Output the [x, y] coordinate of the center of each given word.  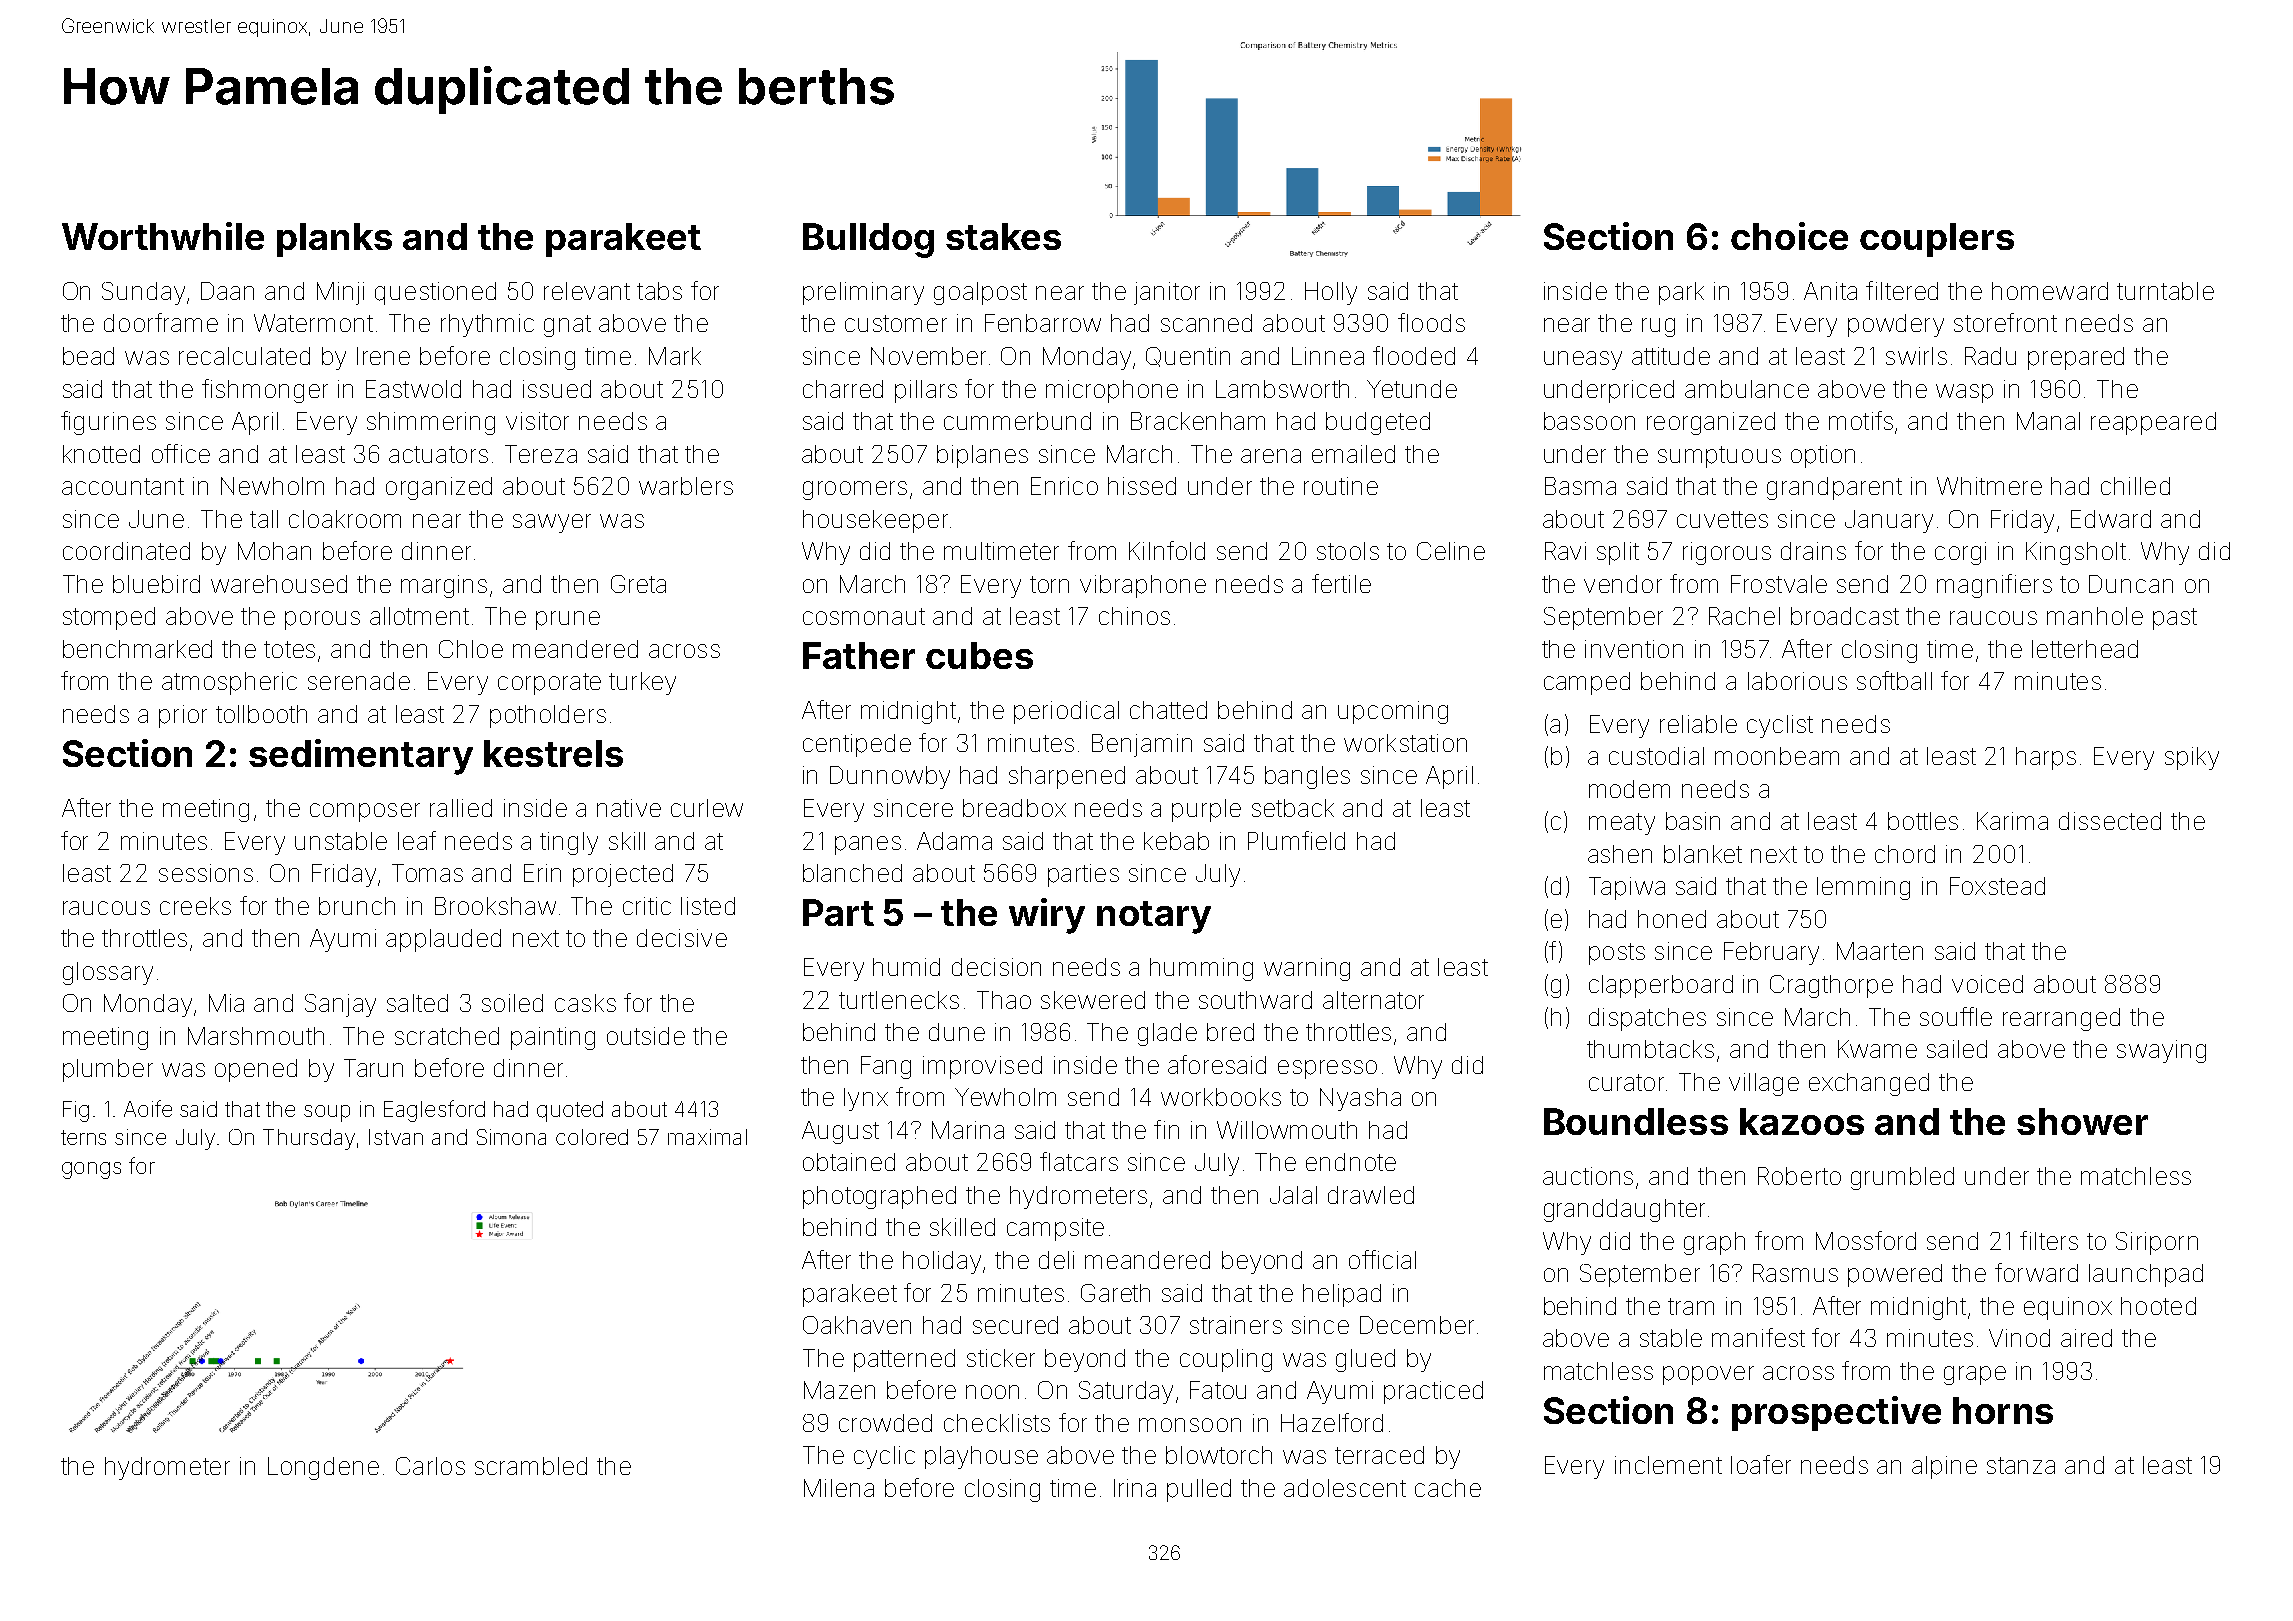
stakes [1003, 236]
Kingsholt [2076, 553]
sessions [206, 873]
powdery [1896, 325]
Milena [839, 1488]
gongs [91, 1170]
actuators [438, 454]
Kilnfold [1167, 550]
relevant [587, 291]
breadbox [1014, 808]
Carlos [430, 1466]
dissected [2110, 821]
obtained [849, 1162]
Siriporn [2157, 1243]
